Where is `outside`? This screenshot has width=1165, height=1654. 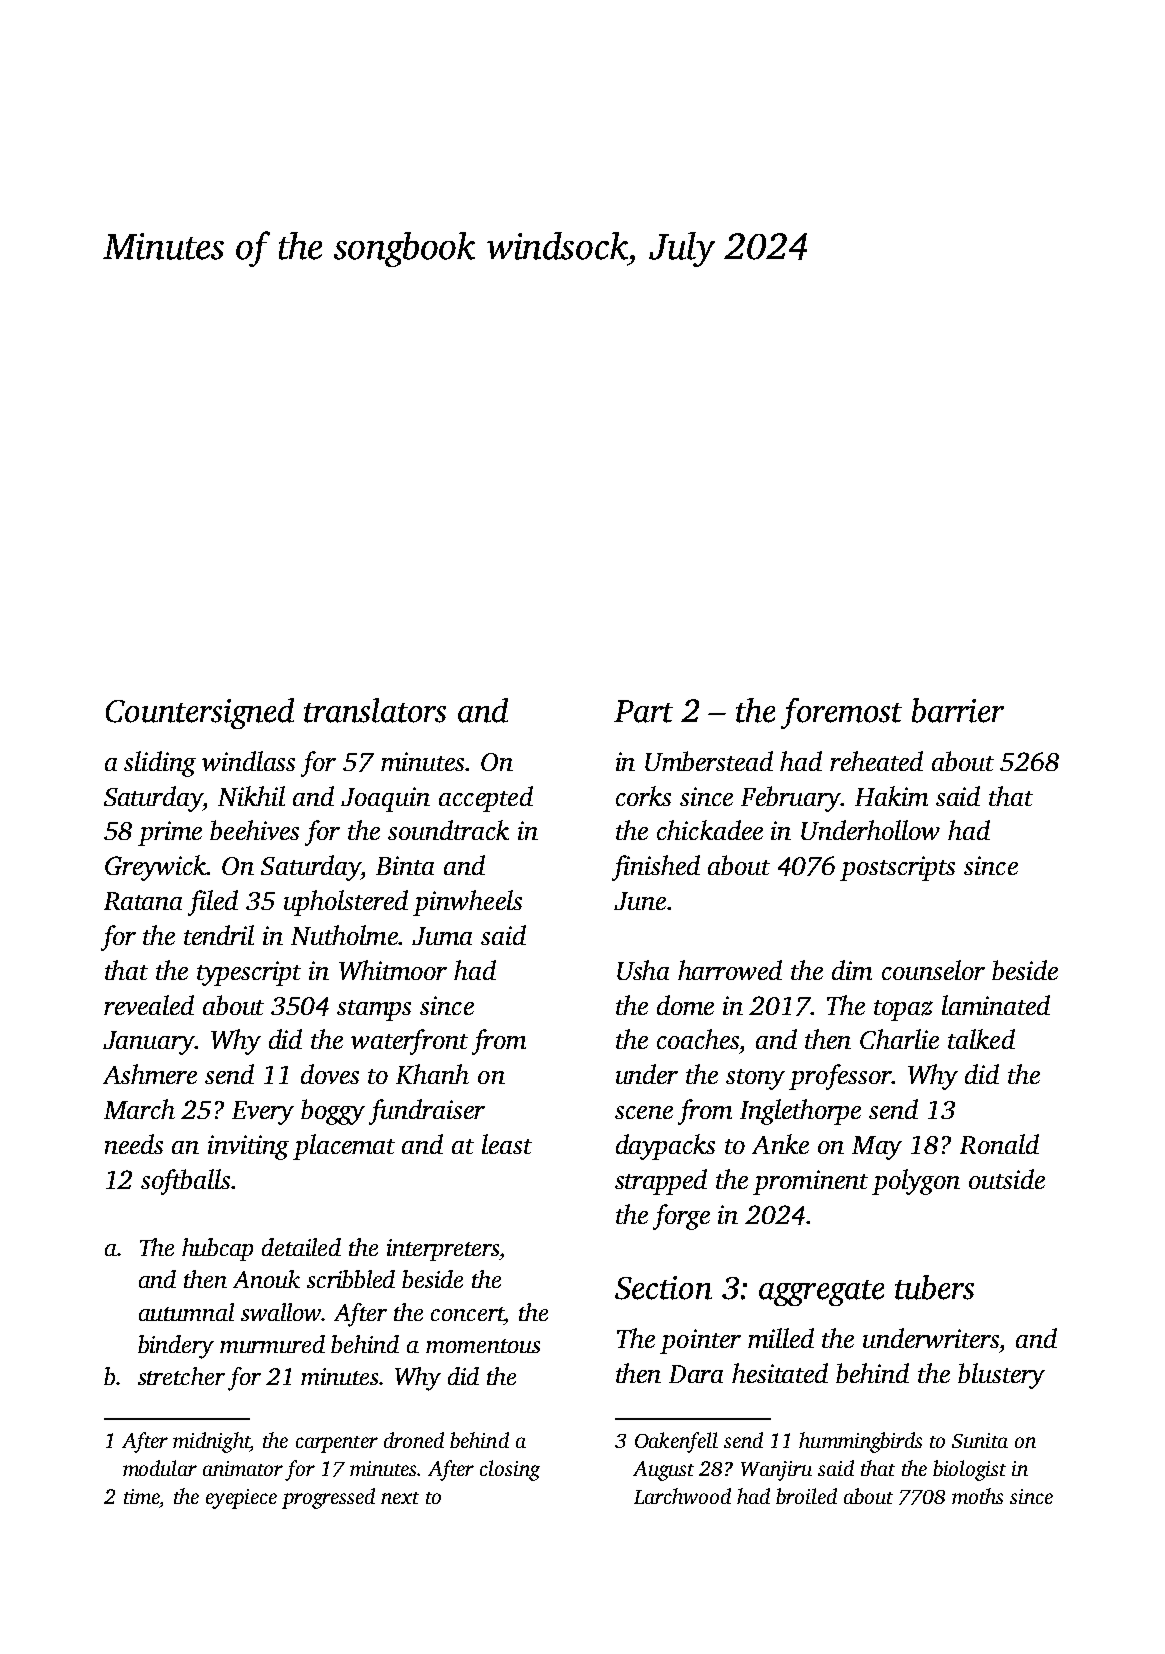 outside is located at coordinates (1007, 1179).
